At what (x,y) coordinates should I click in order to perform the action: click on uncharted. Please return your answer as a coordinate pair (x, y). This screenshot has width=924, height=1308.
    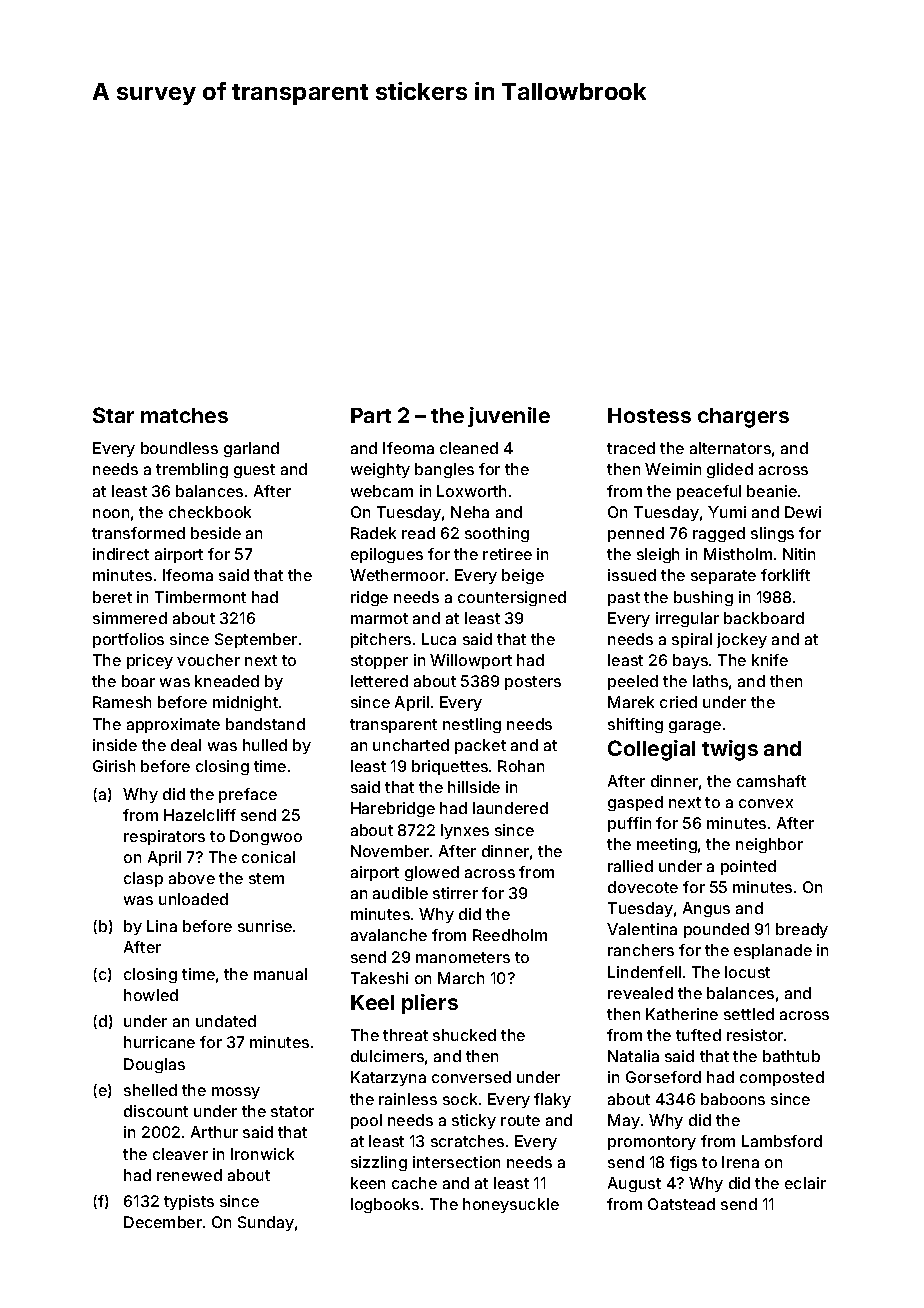
    Looking at the image, I should click on (411, 745).
